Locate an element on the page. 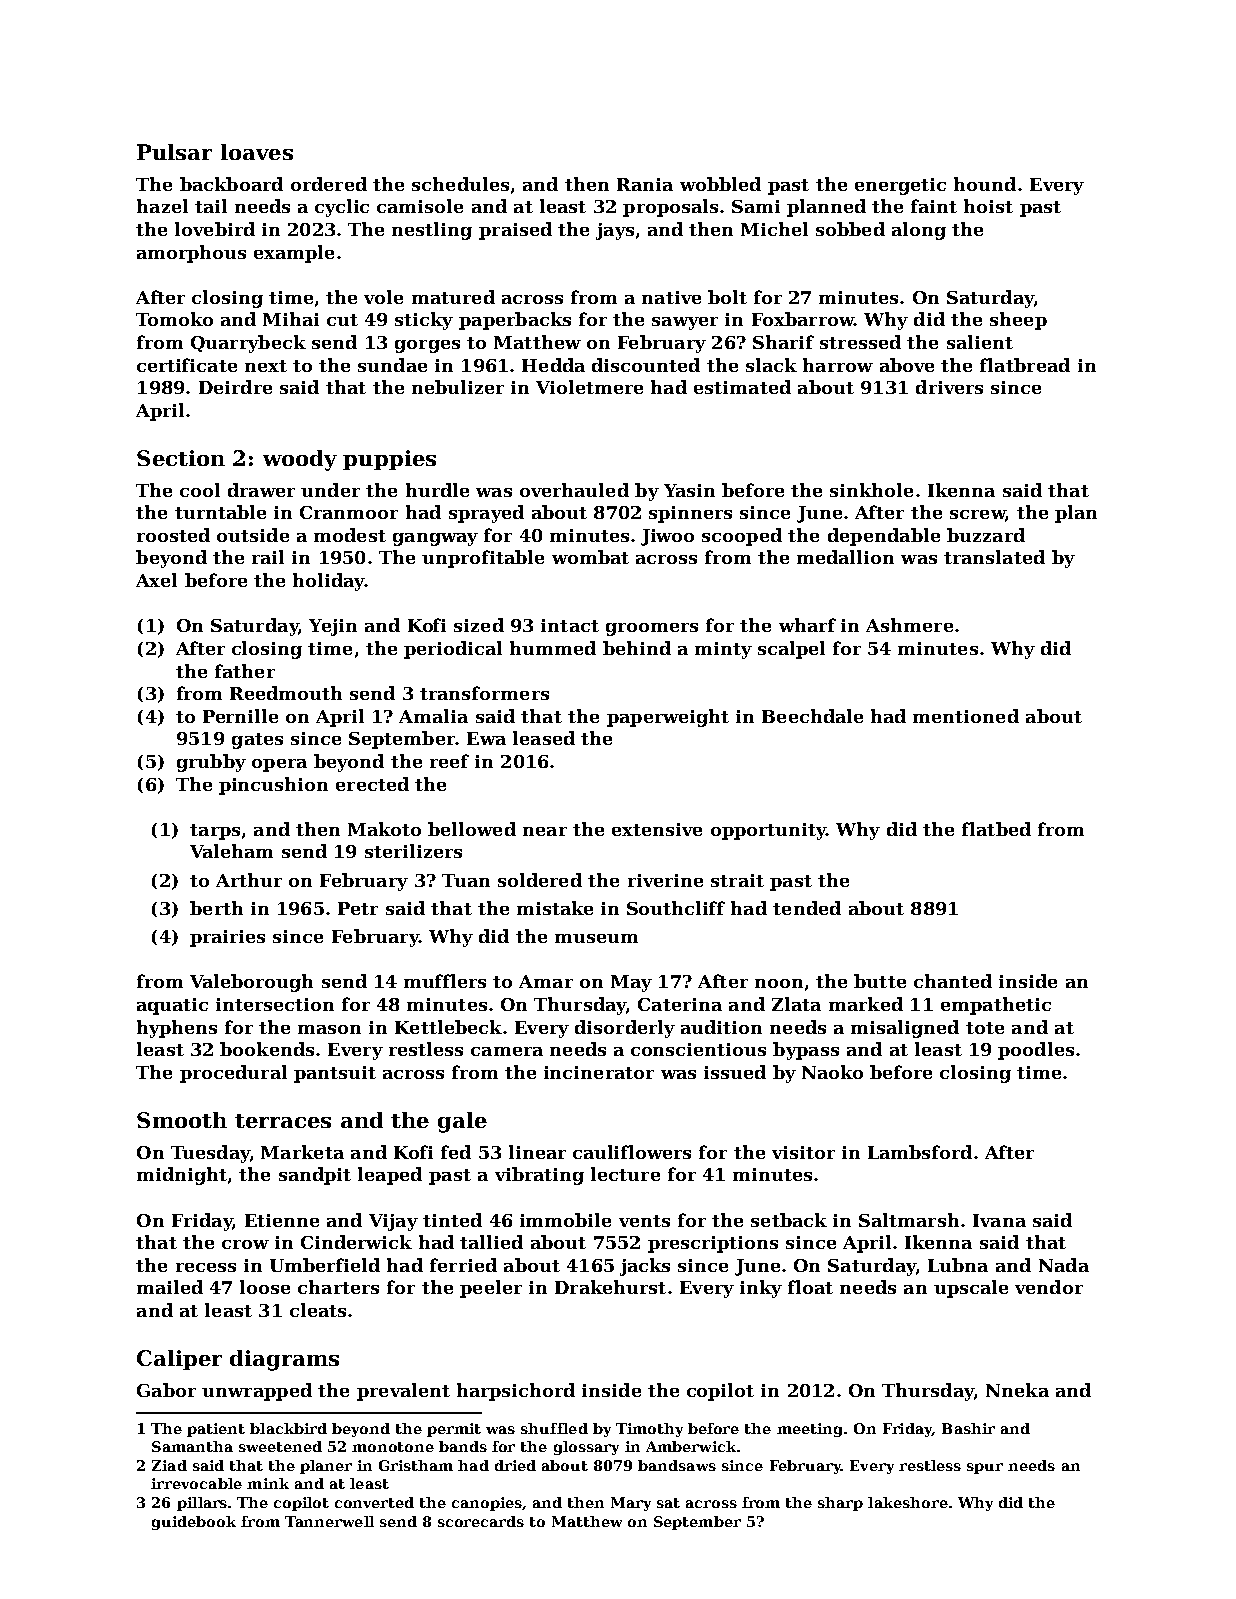  aquatic is located at coordinates (172, 1006).
